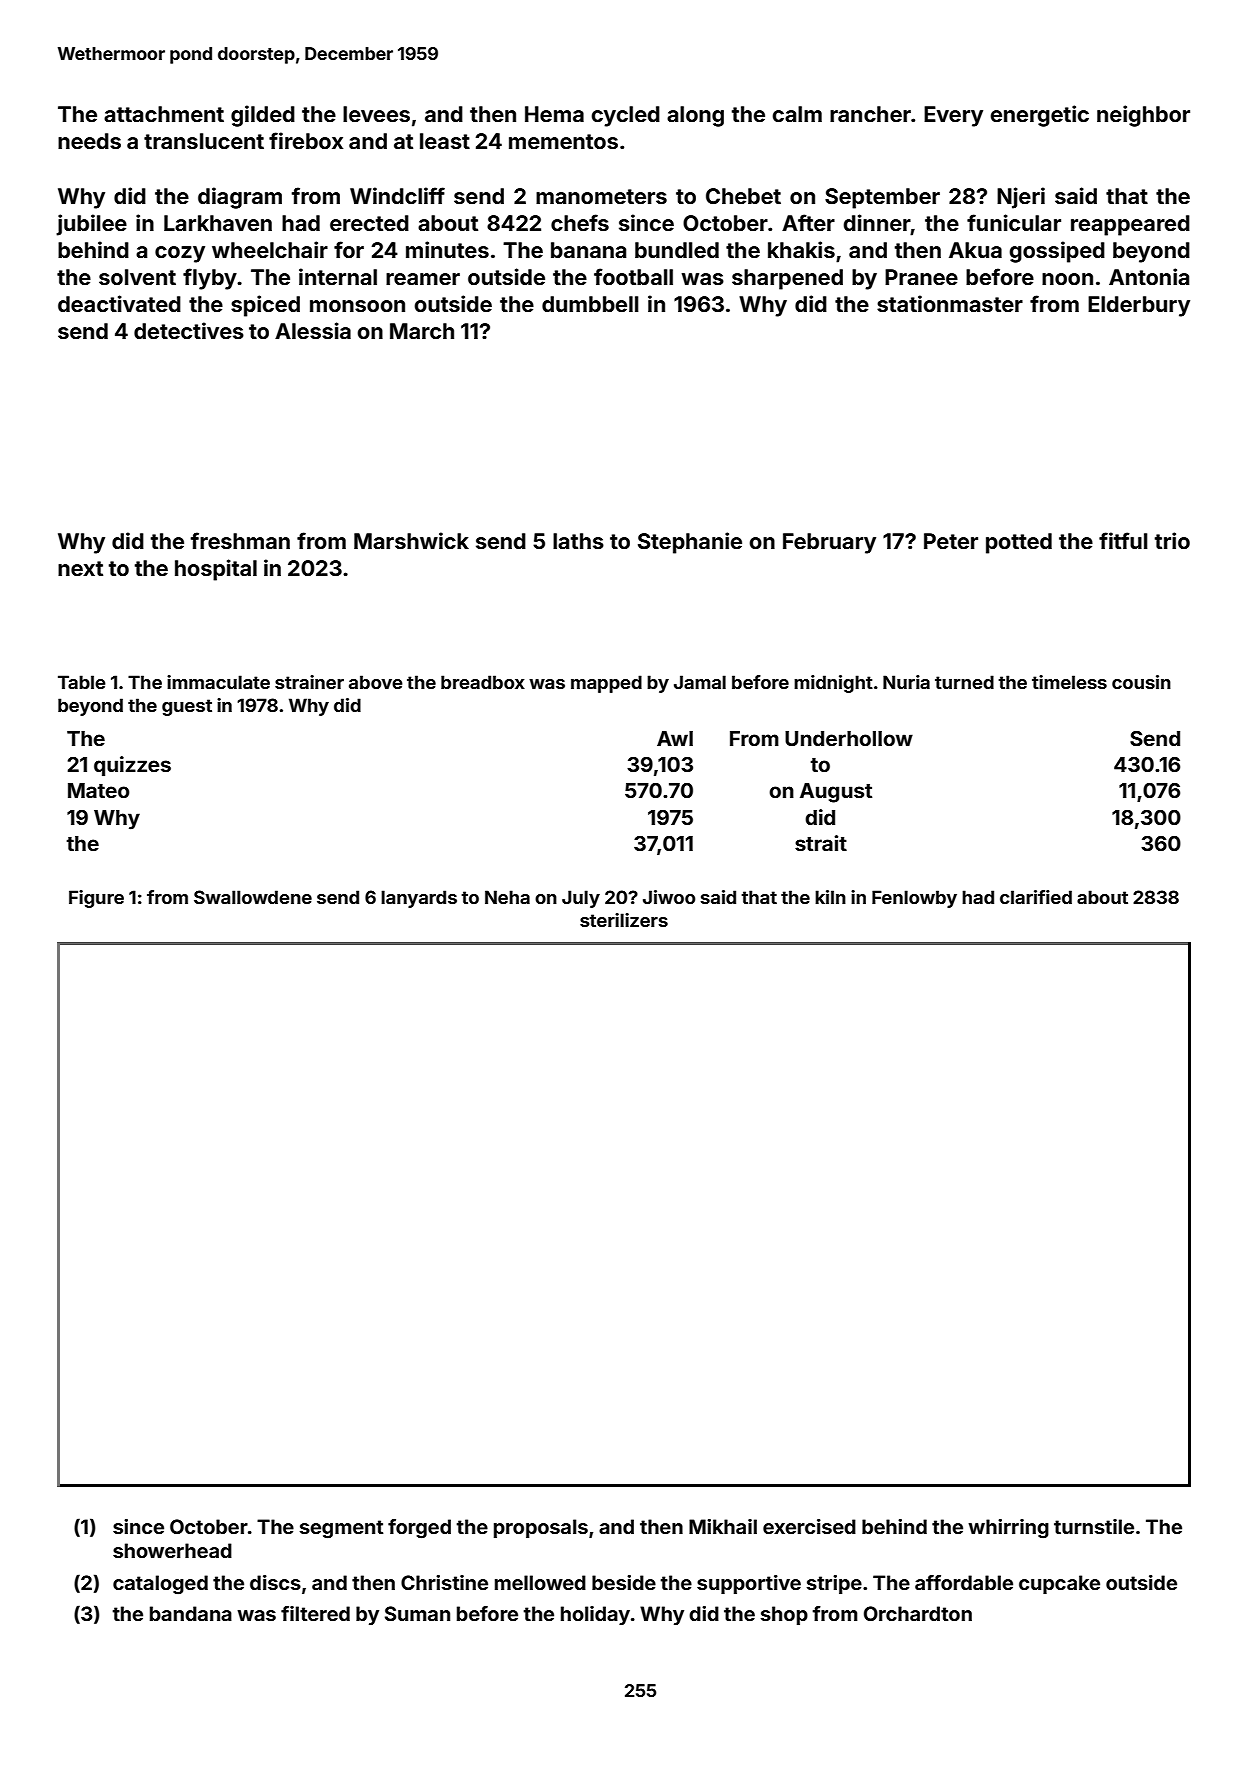  What do you see at coordinates (164, 114) in the screenshot?
I see `attachment` at bounding box center [164, 114].
